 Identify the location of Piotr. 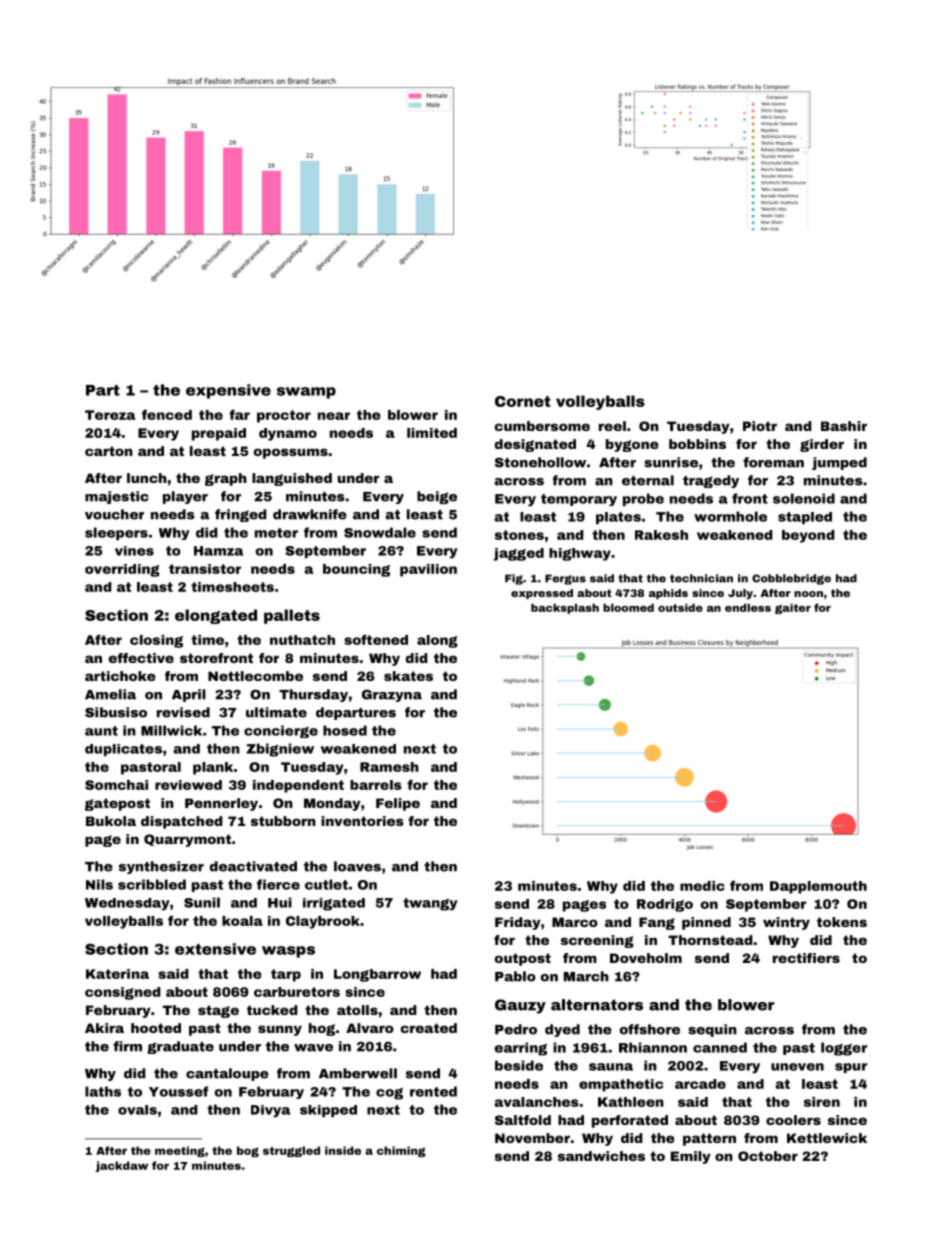
(760, 426).
